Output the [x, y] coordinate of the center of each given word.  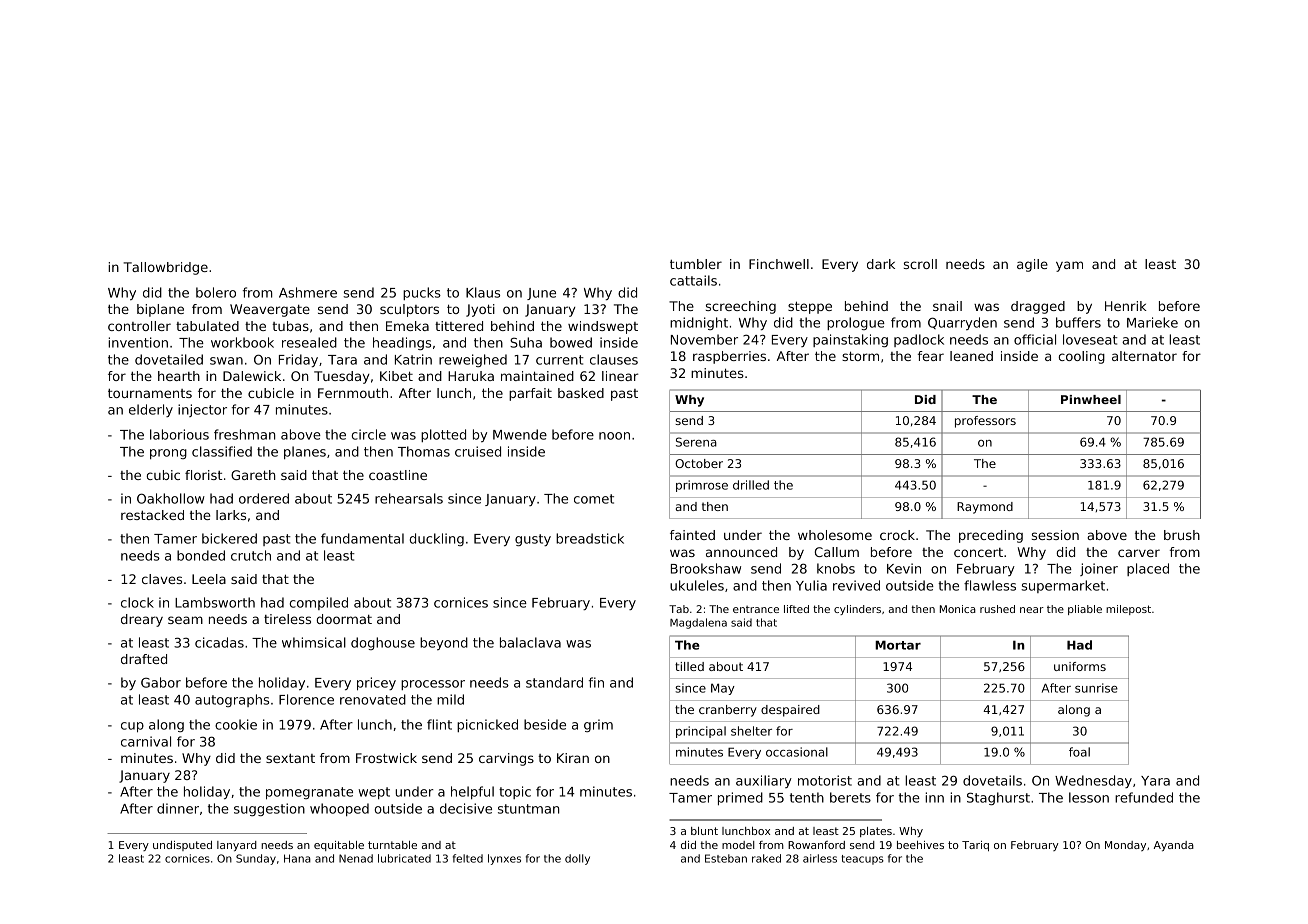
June [541, 294]
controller [139, 326]
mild [450, 699]
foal [1079, 752]
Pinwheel [1091, 399]
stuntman [528, 809]
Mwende [520, 434]
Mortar [898, 645]
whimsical [314, 642]
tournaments [150, 393]
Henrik [1126, 306]
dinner [178, 808]
